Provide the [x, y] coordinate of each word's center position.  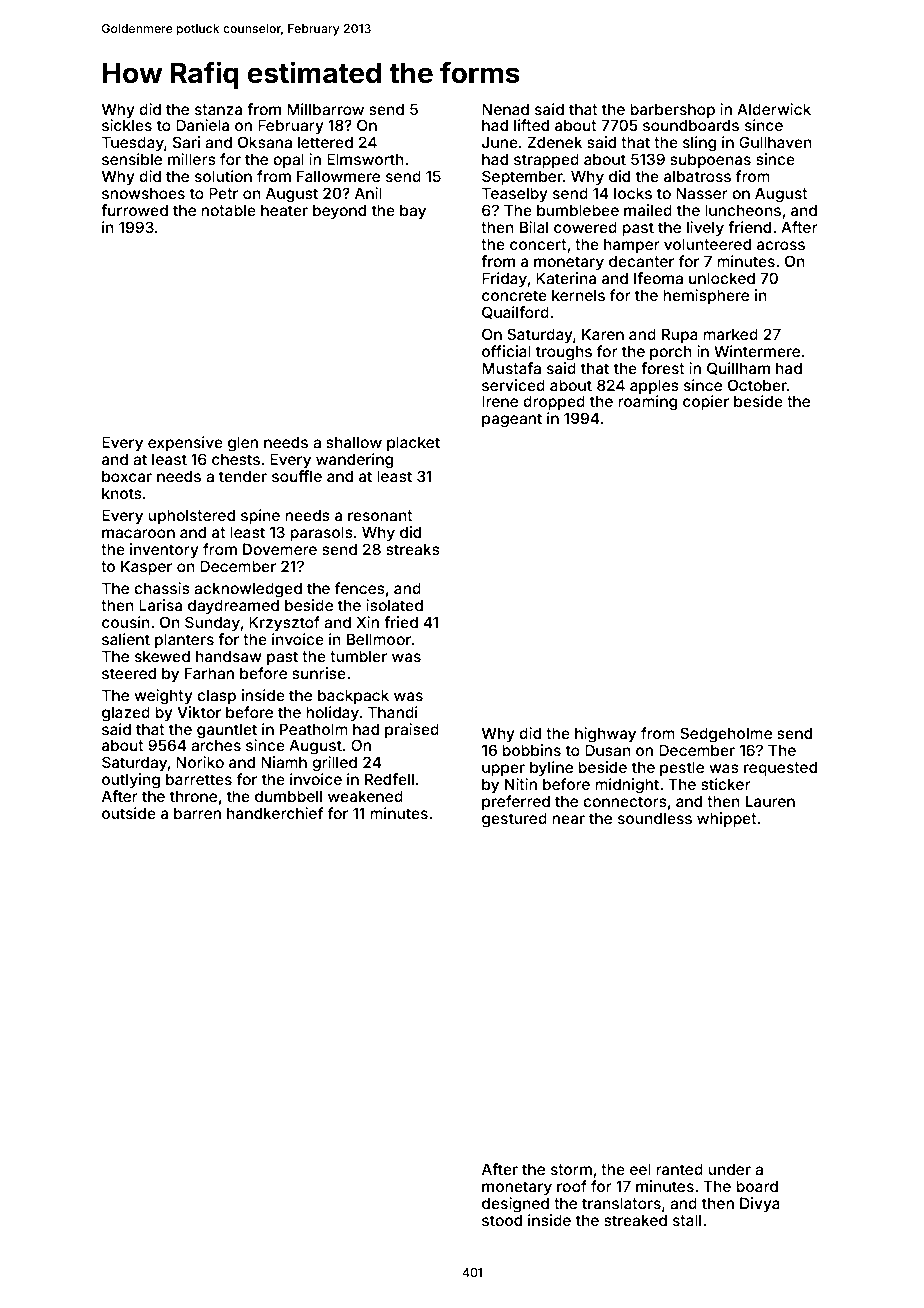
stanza [218, 109]
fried [401, 622]
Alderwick [774, 109]
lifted [531, 125]
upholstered [191, 516]
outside [129, 813]
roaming [648, 403]
